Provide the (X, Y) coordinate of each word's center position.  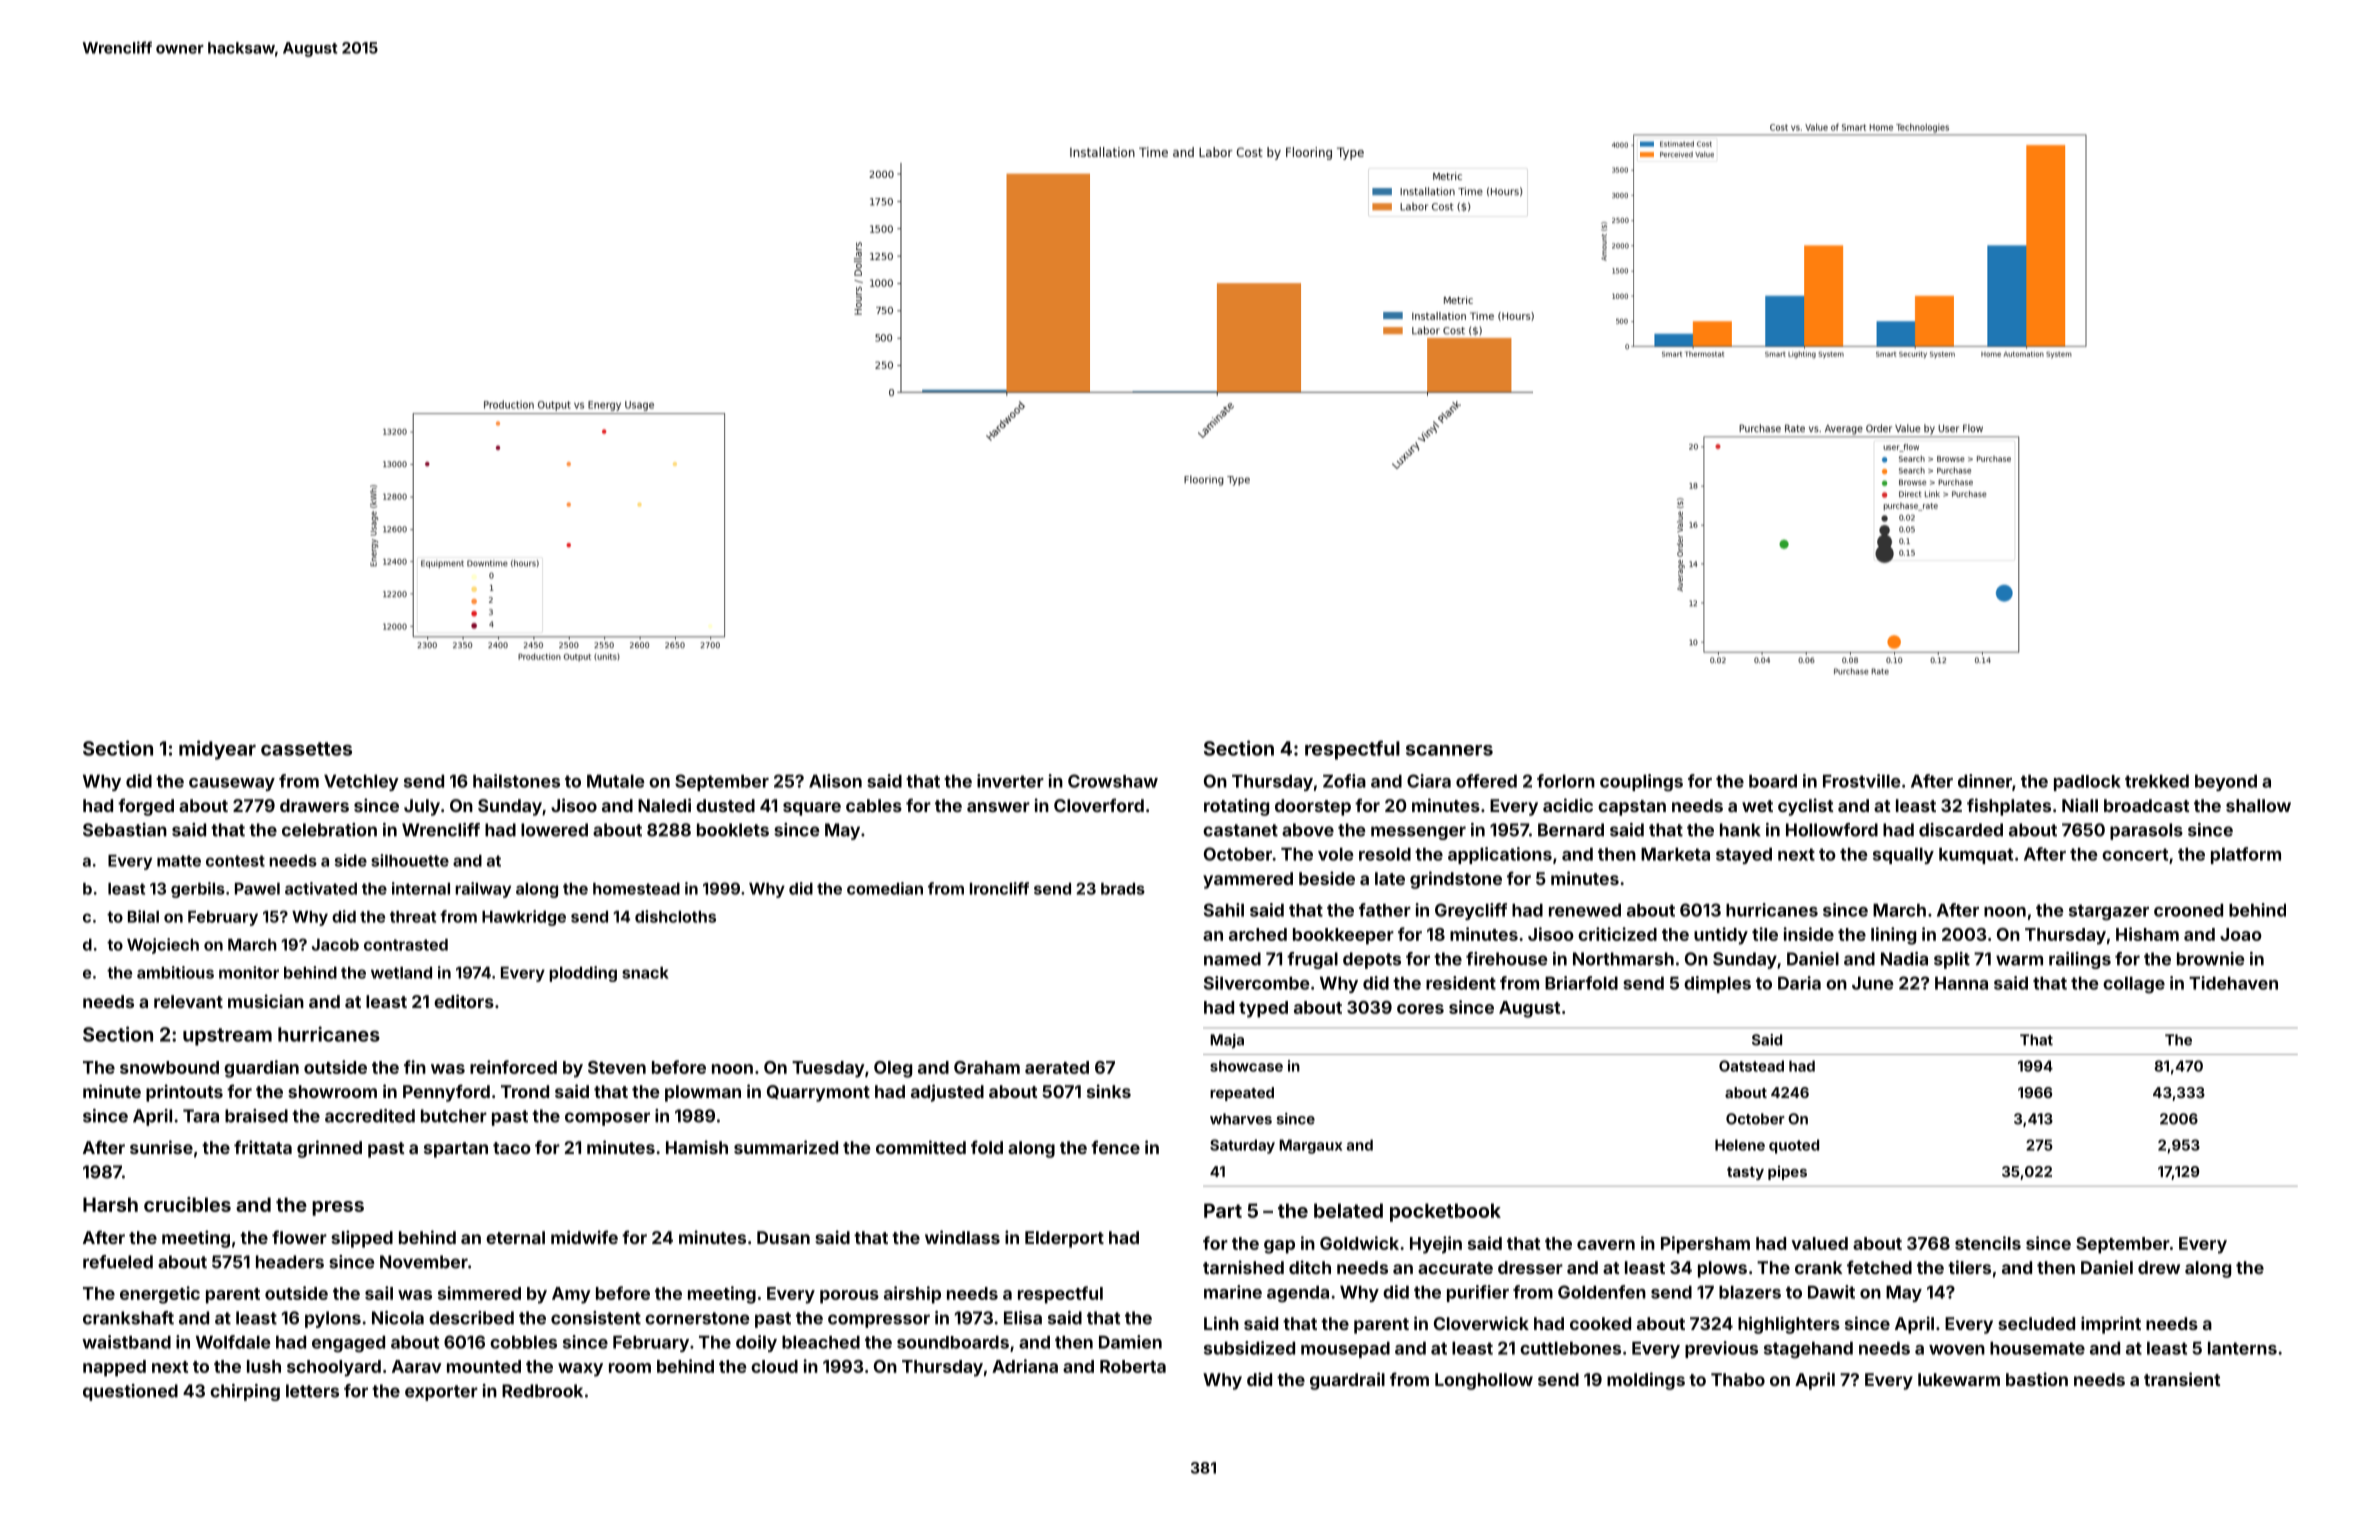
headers (290, 1262)
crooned (2188, 910)
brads (1123, 889)
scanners (1449, 750)
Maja (1227, 1041)
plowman (703, 1093)
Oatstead (1751, 1066)
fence (1115, 1147)
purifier (1478, 1293)
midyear (217, 750)
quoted (1794, 1146)
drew (2159, 1267)
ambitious (175, 972)
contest (235, 861)
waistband (126, 1342)
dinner (1985, 781)
